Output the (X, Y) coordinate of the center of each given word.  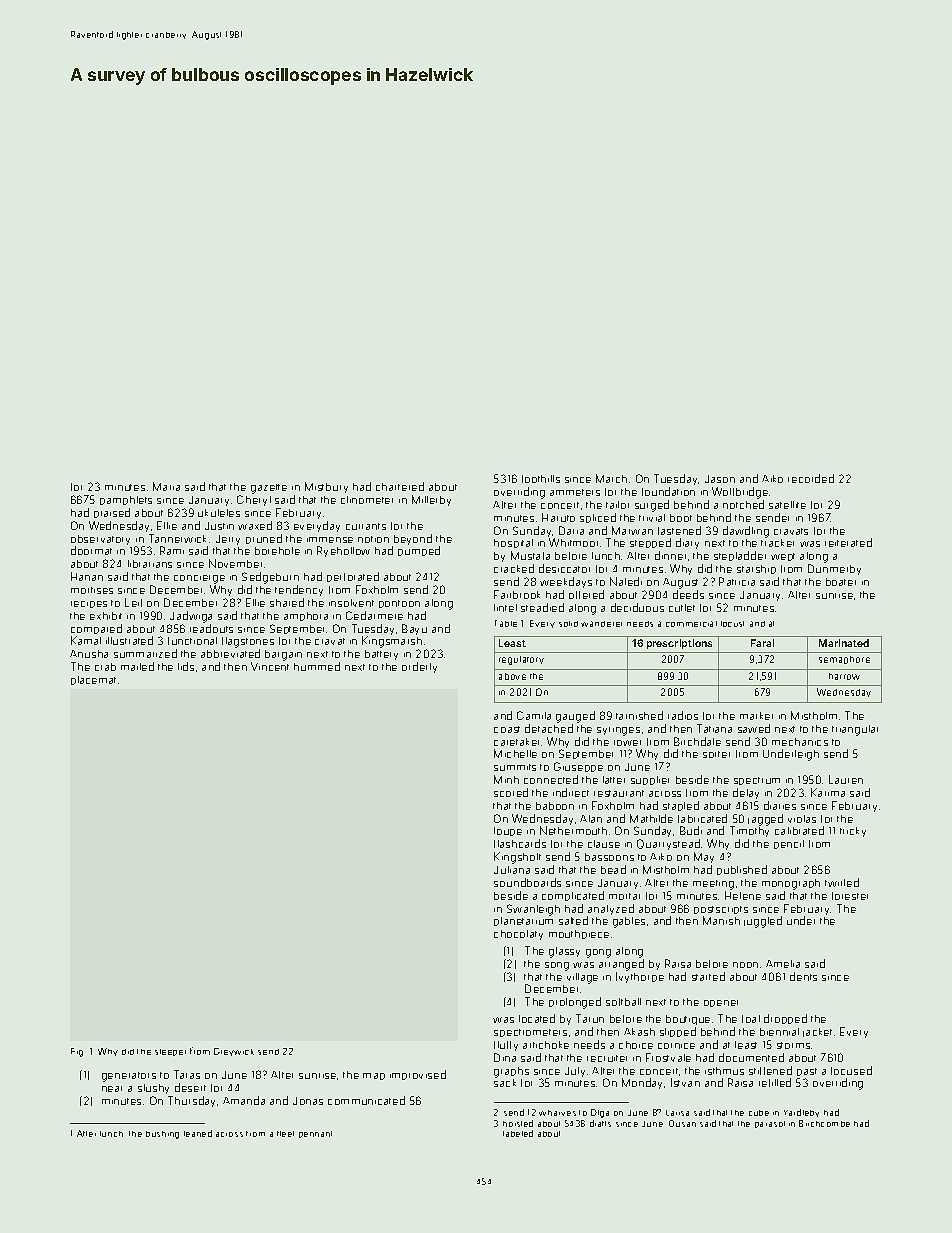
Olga (600, 1113)
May (704, 857)
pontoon (399, 604)
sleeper (170, 1052)
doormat (91, 550)
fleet (285, 1134)
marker (756, 716)
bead (613, 869)
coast (507, 729)
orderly (419, 667)
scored (511, 792)
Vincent (270, 666)
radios (683, 715)
